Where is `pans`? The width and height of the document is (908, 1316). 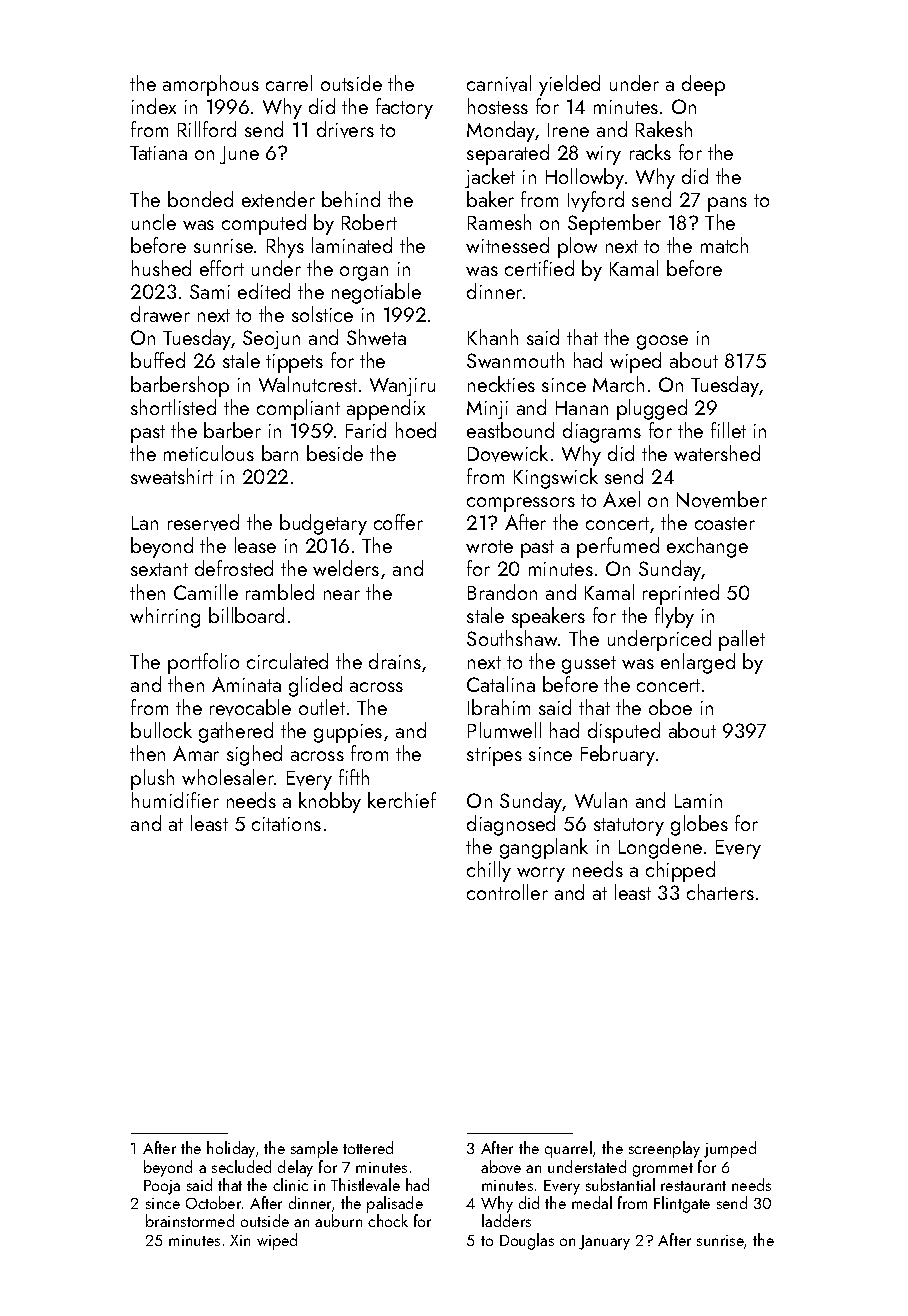 pans is located at coordinates (727, 204).
